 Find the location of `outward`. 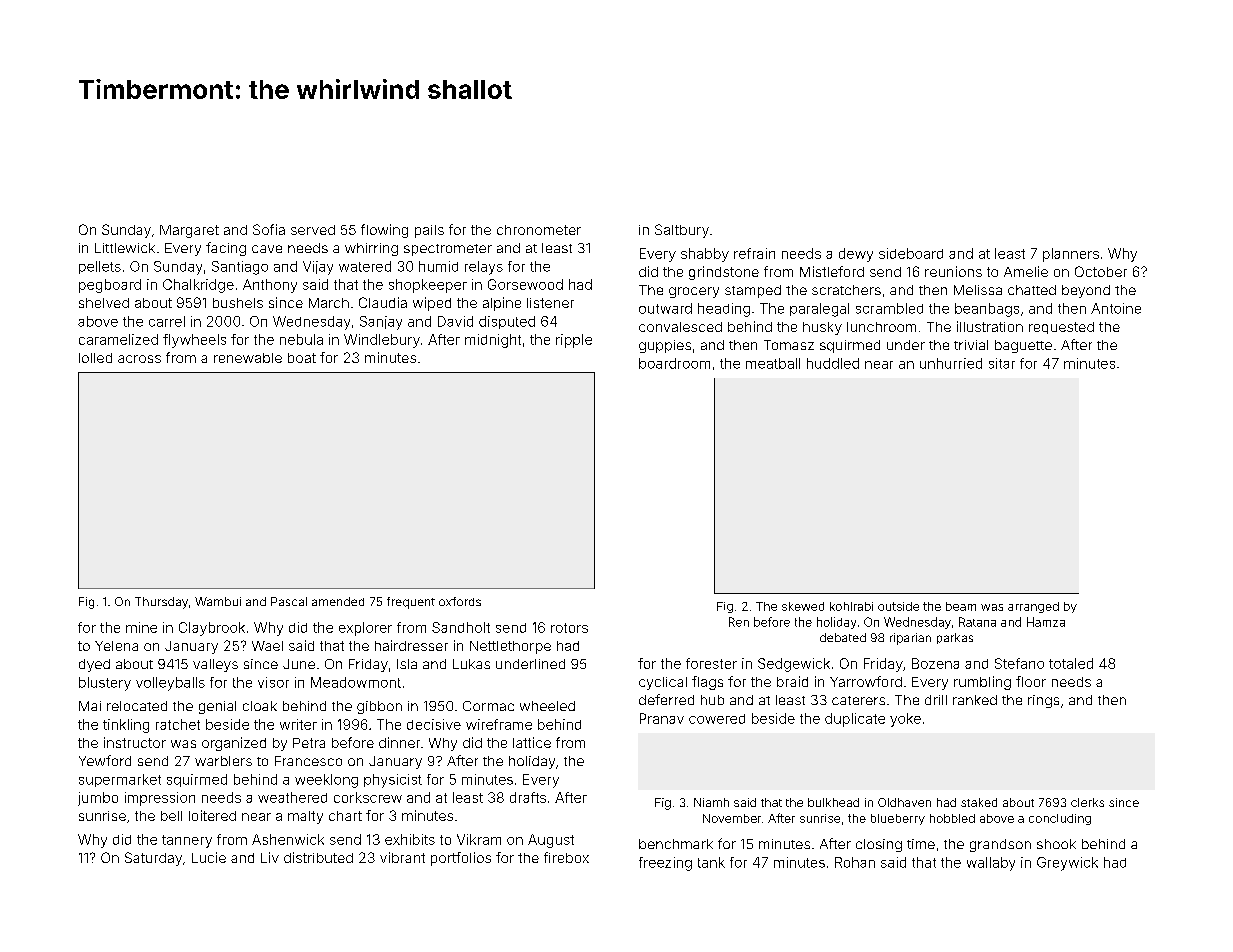

outward is located at coordinates (665, 308).
